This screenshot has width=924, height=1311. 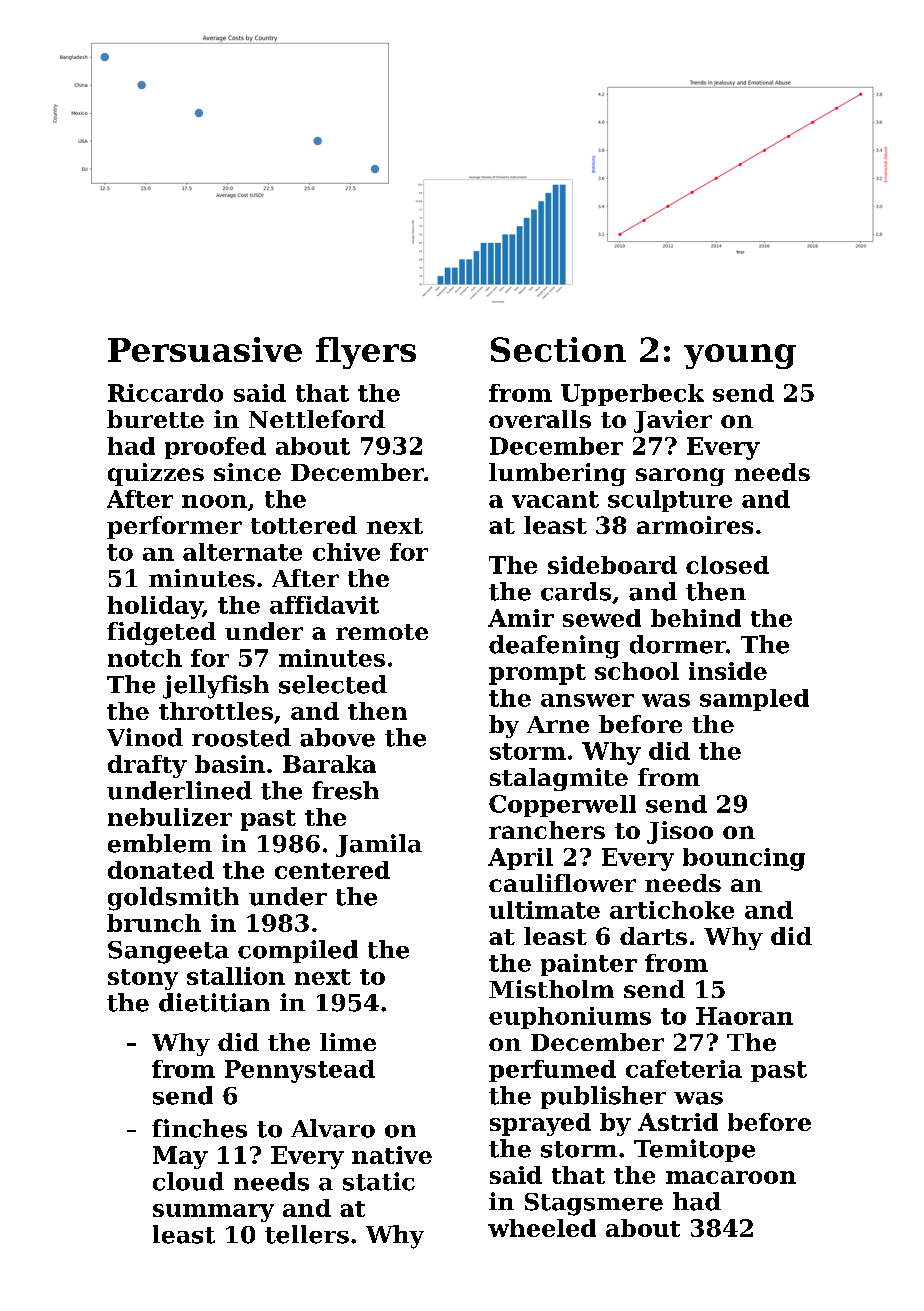 I want to click on deafening, so click(x=554, y=647).
